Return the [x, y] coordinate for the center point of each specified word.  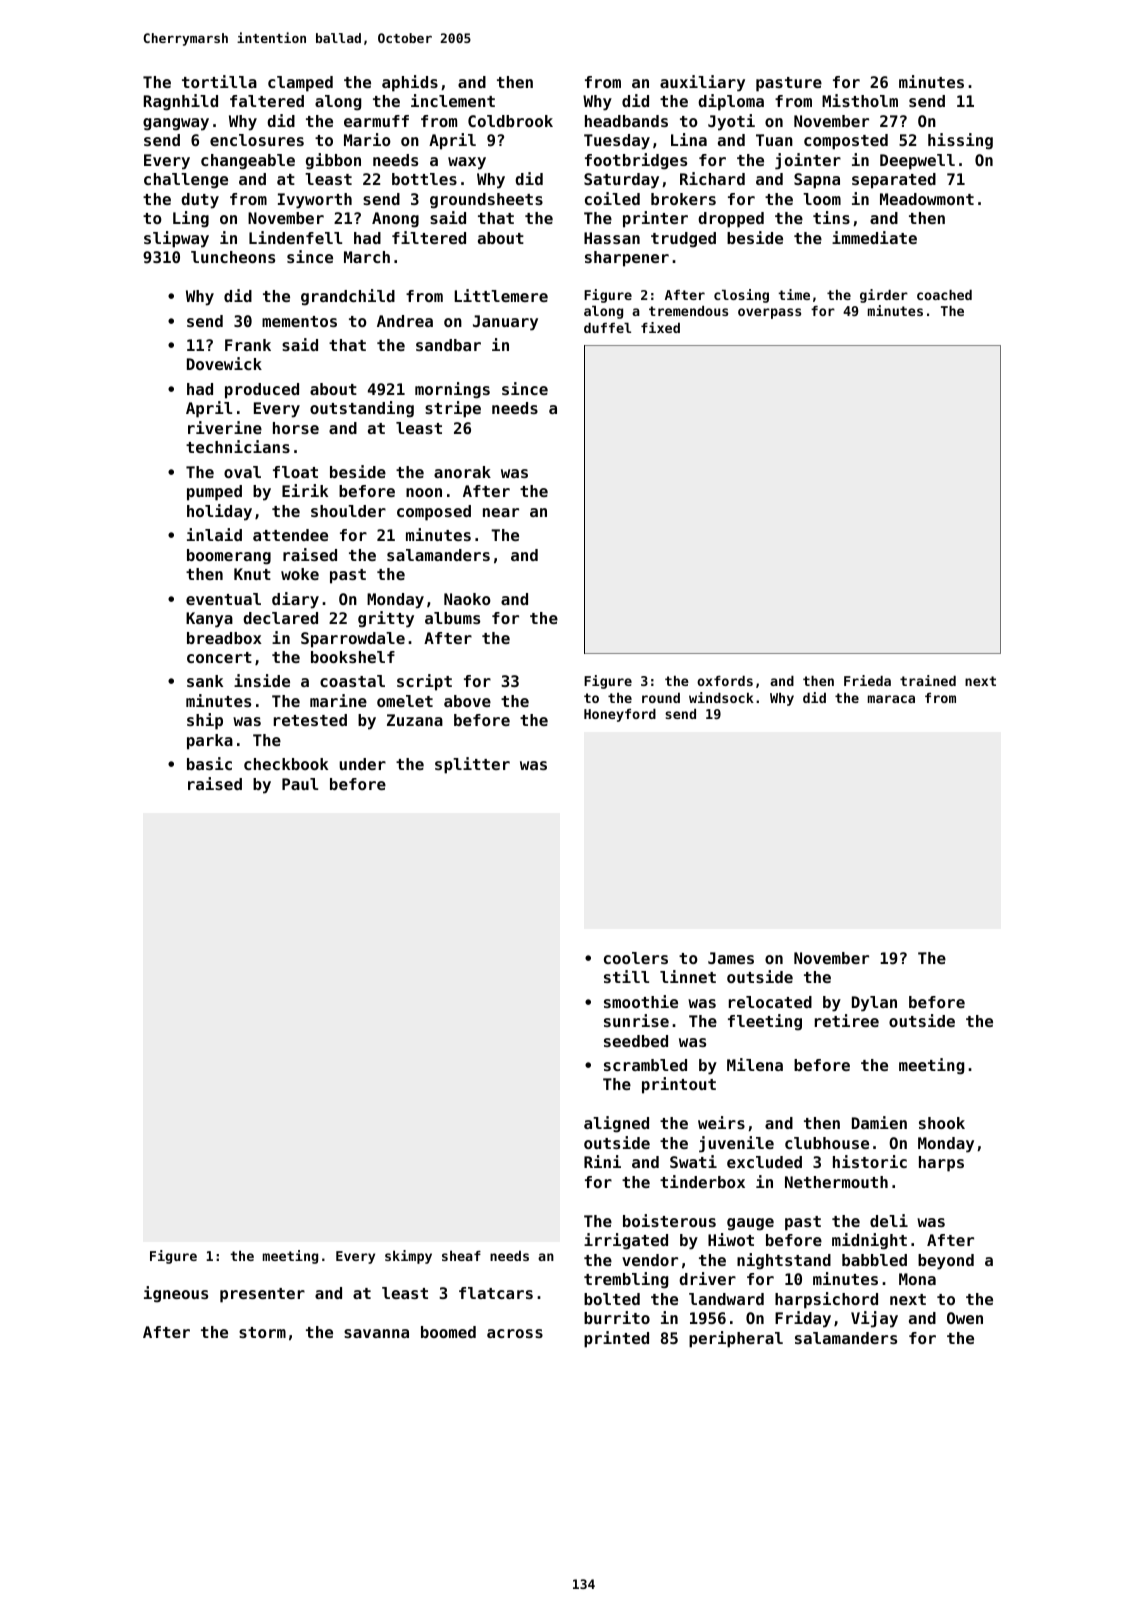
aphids [410, 83]
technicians [238, 446]
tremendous [688, 311]
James [731, 958]
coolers [636, 958]
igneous [176, 1294]
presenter [262, 1295]
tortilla [219, 81]
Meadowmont [927, 199]
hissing [960, 141]
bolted [612, 1299]
